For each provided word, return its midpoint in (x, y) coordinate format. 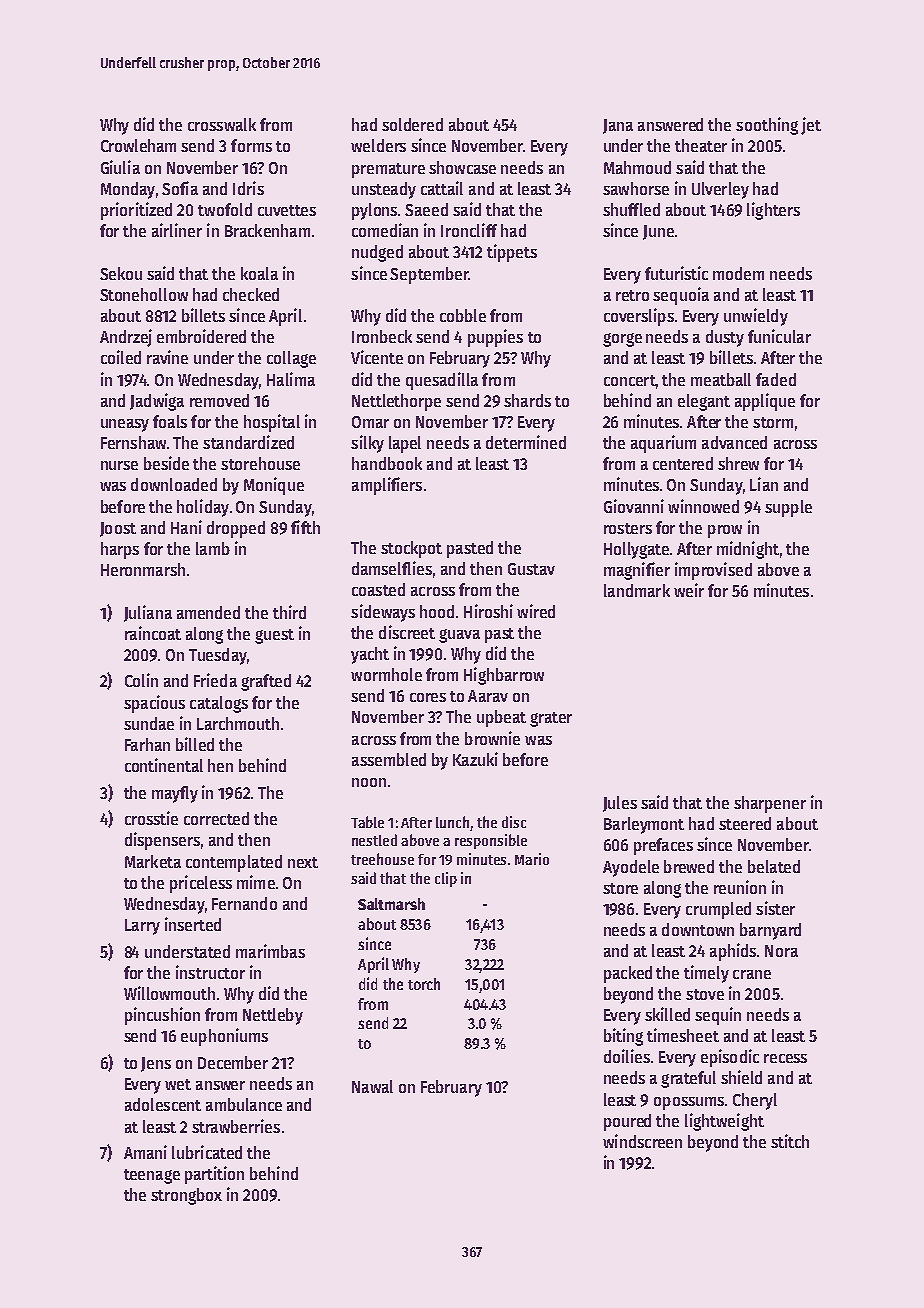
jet (811, 126)
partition (214, 1175)
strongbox (186, 1196)
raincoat (153, 633)
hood (437, 611)
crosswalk (222, 124)
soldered (412, 124)
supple (788, 508)
